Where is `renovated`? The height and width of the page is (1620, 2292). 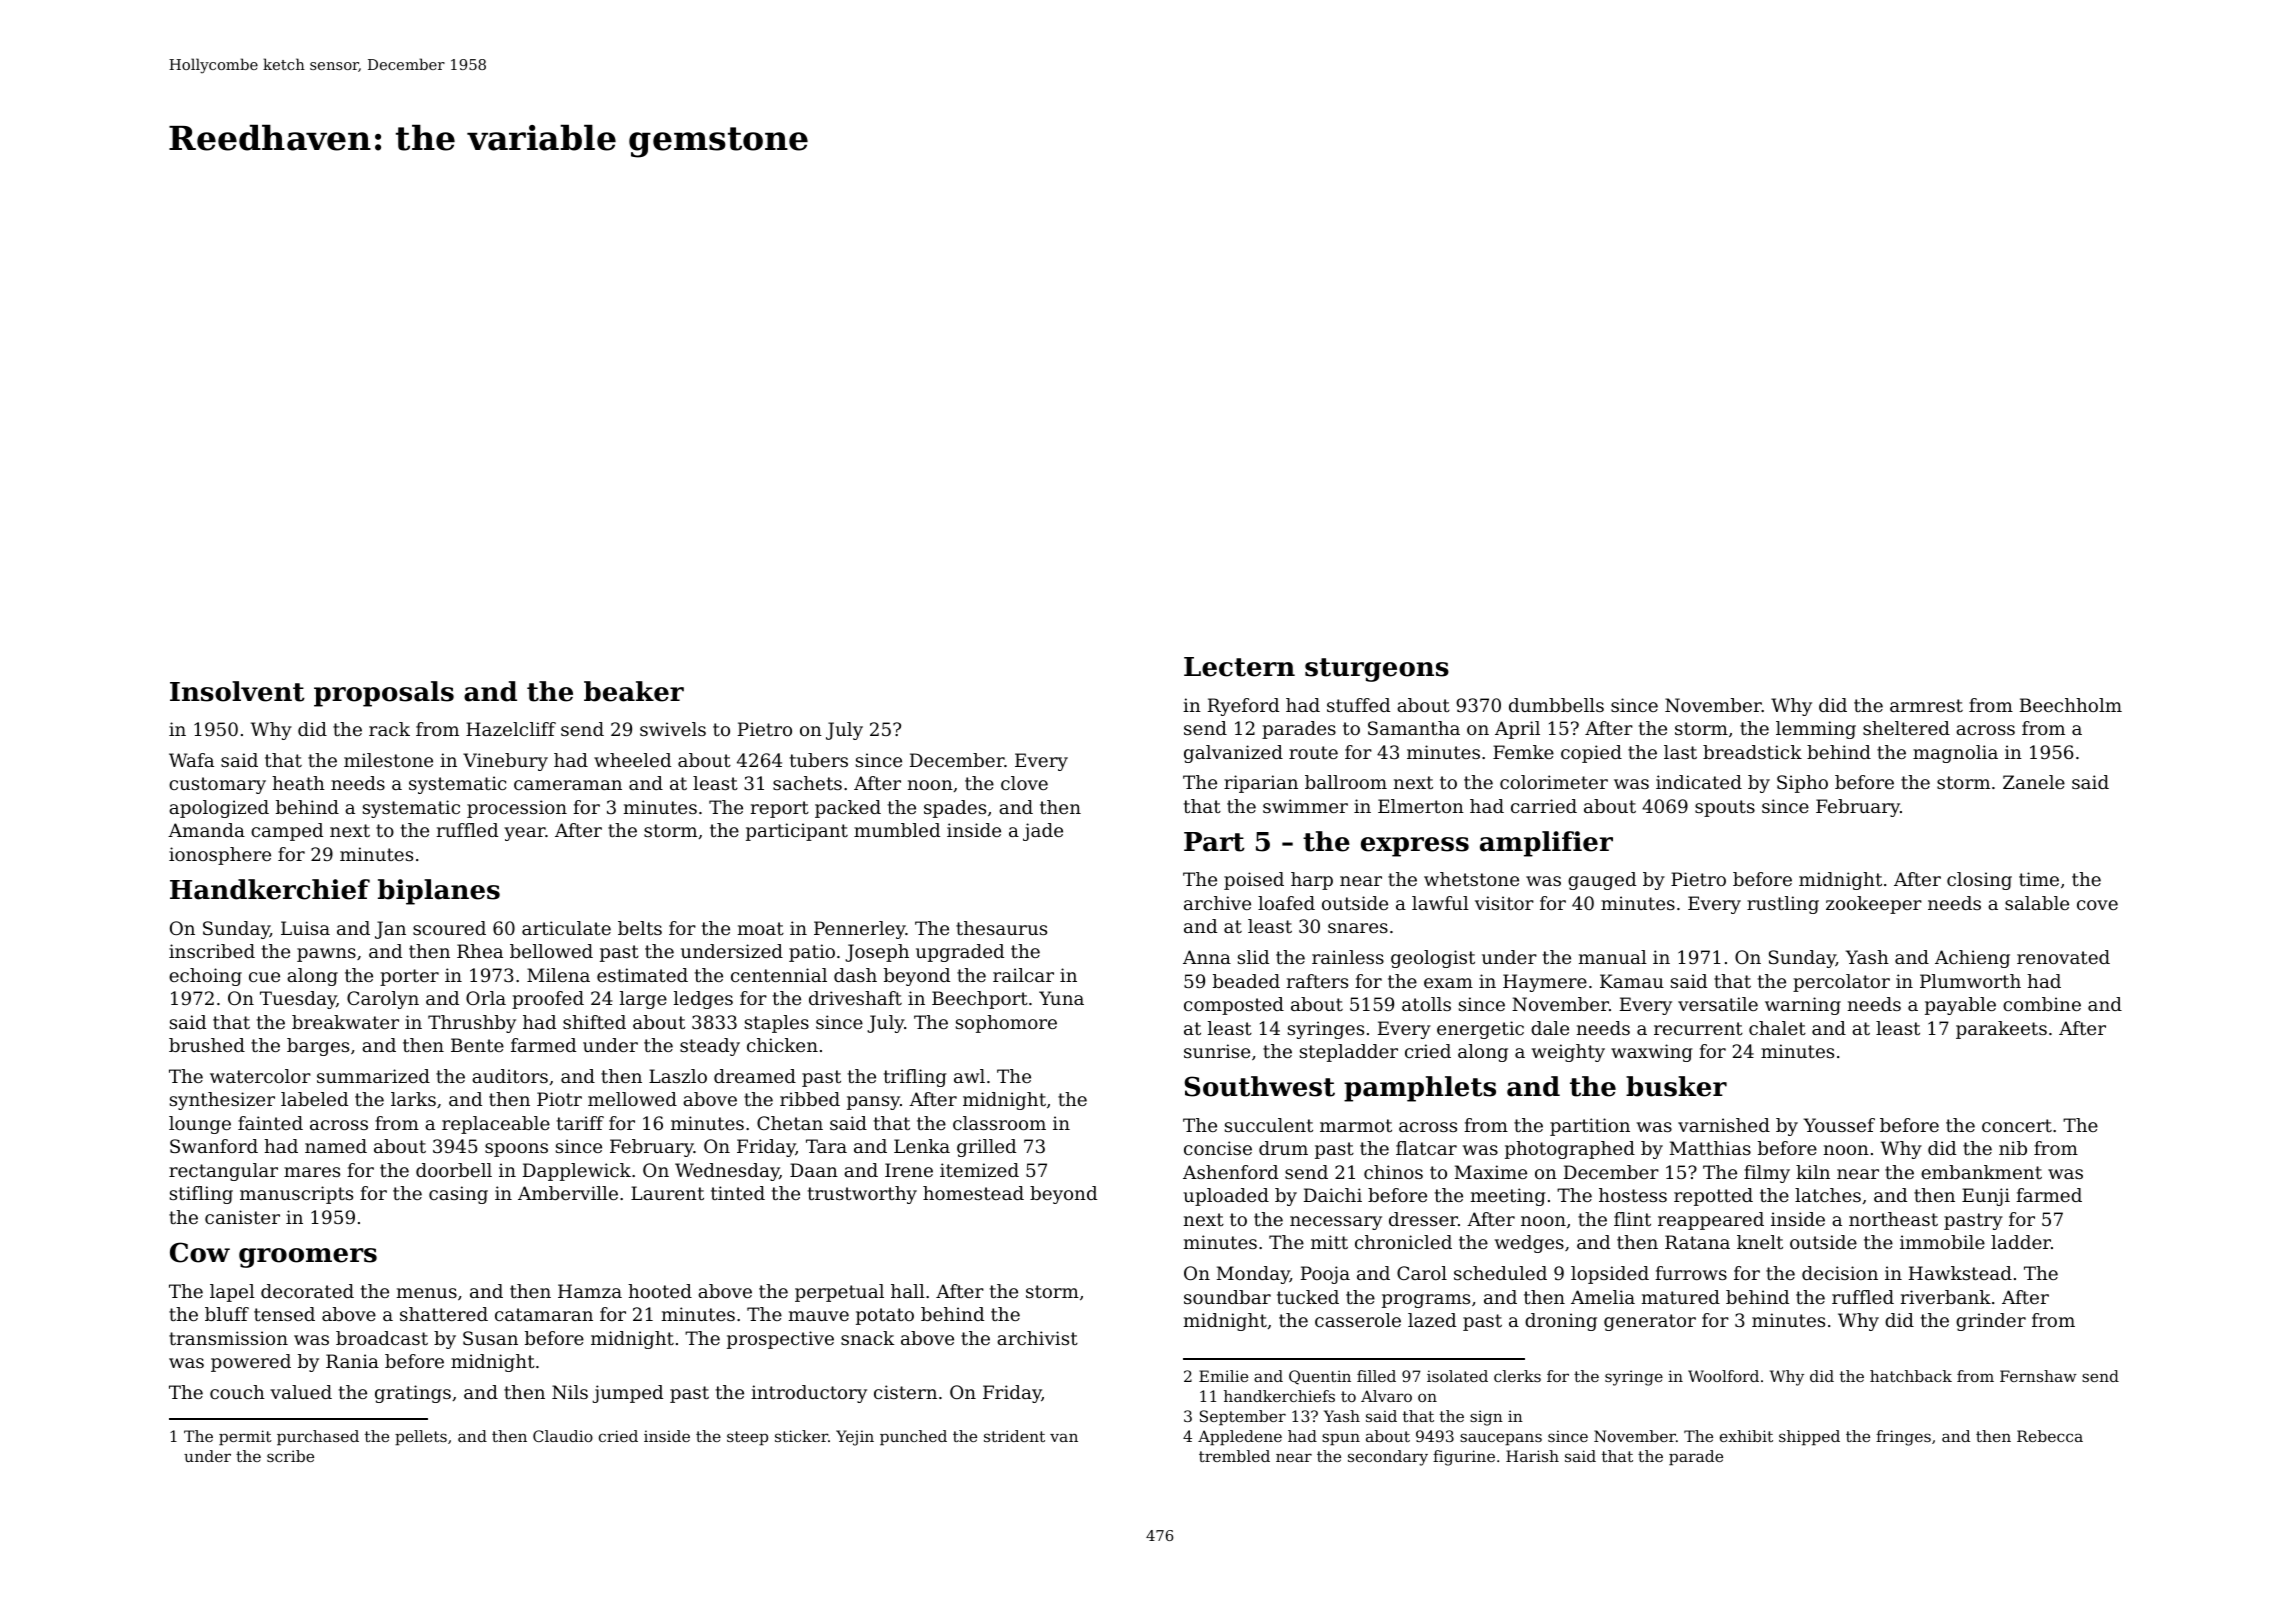 renovated is located at coordinates (2063, 957).
